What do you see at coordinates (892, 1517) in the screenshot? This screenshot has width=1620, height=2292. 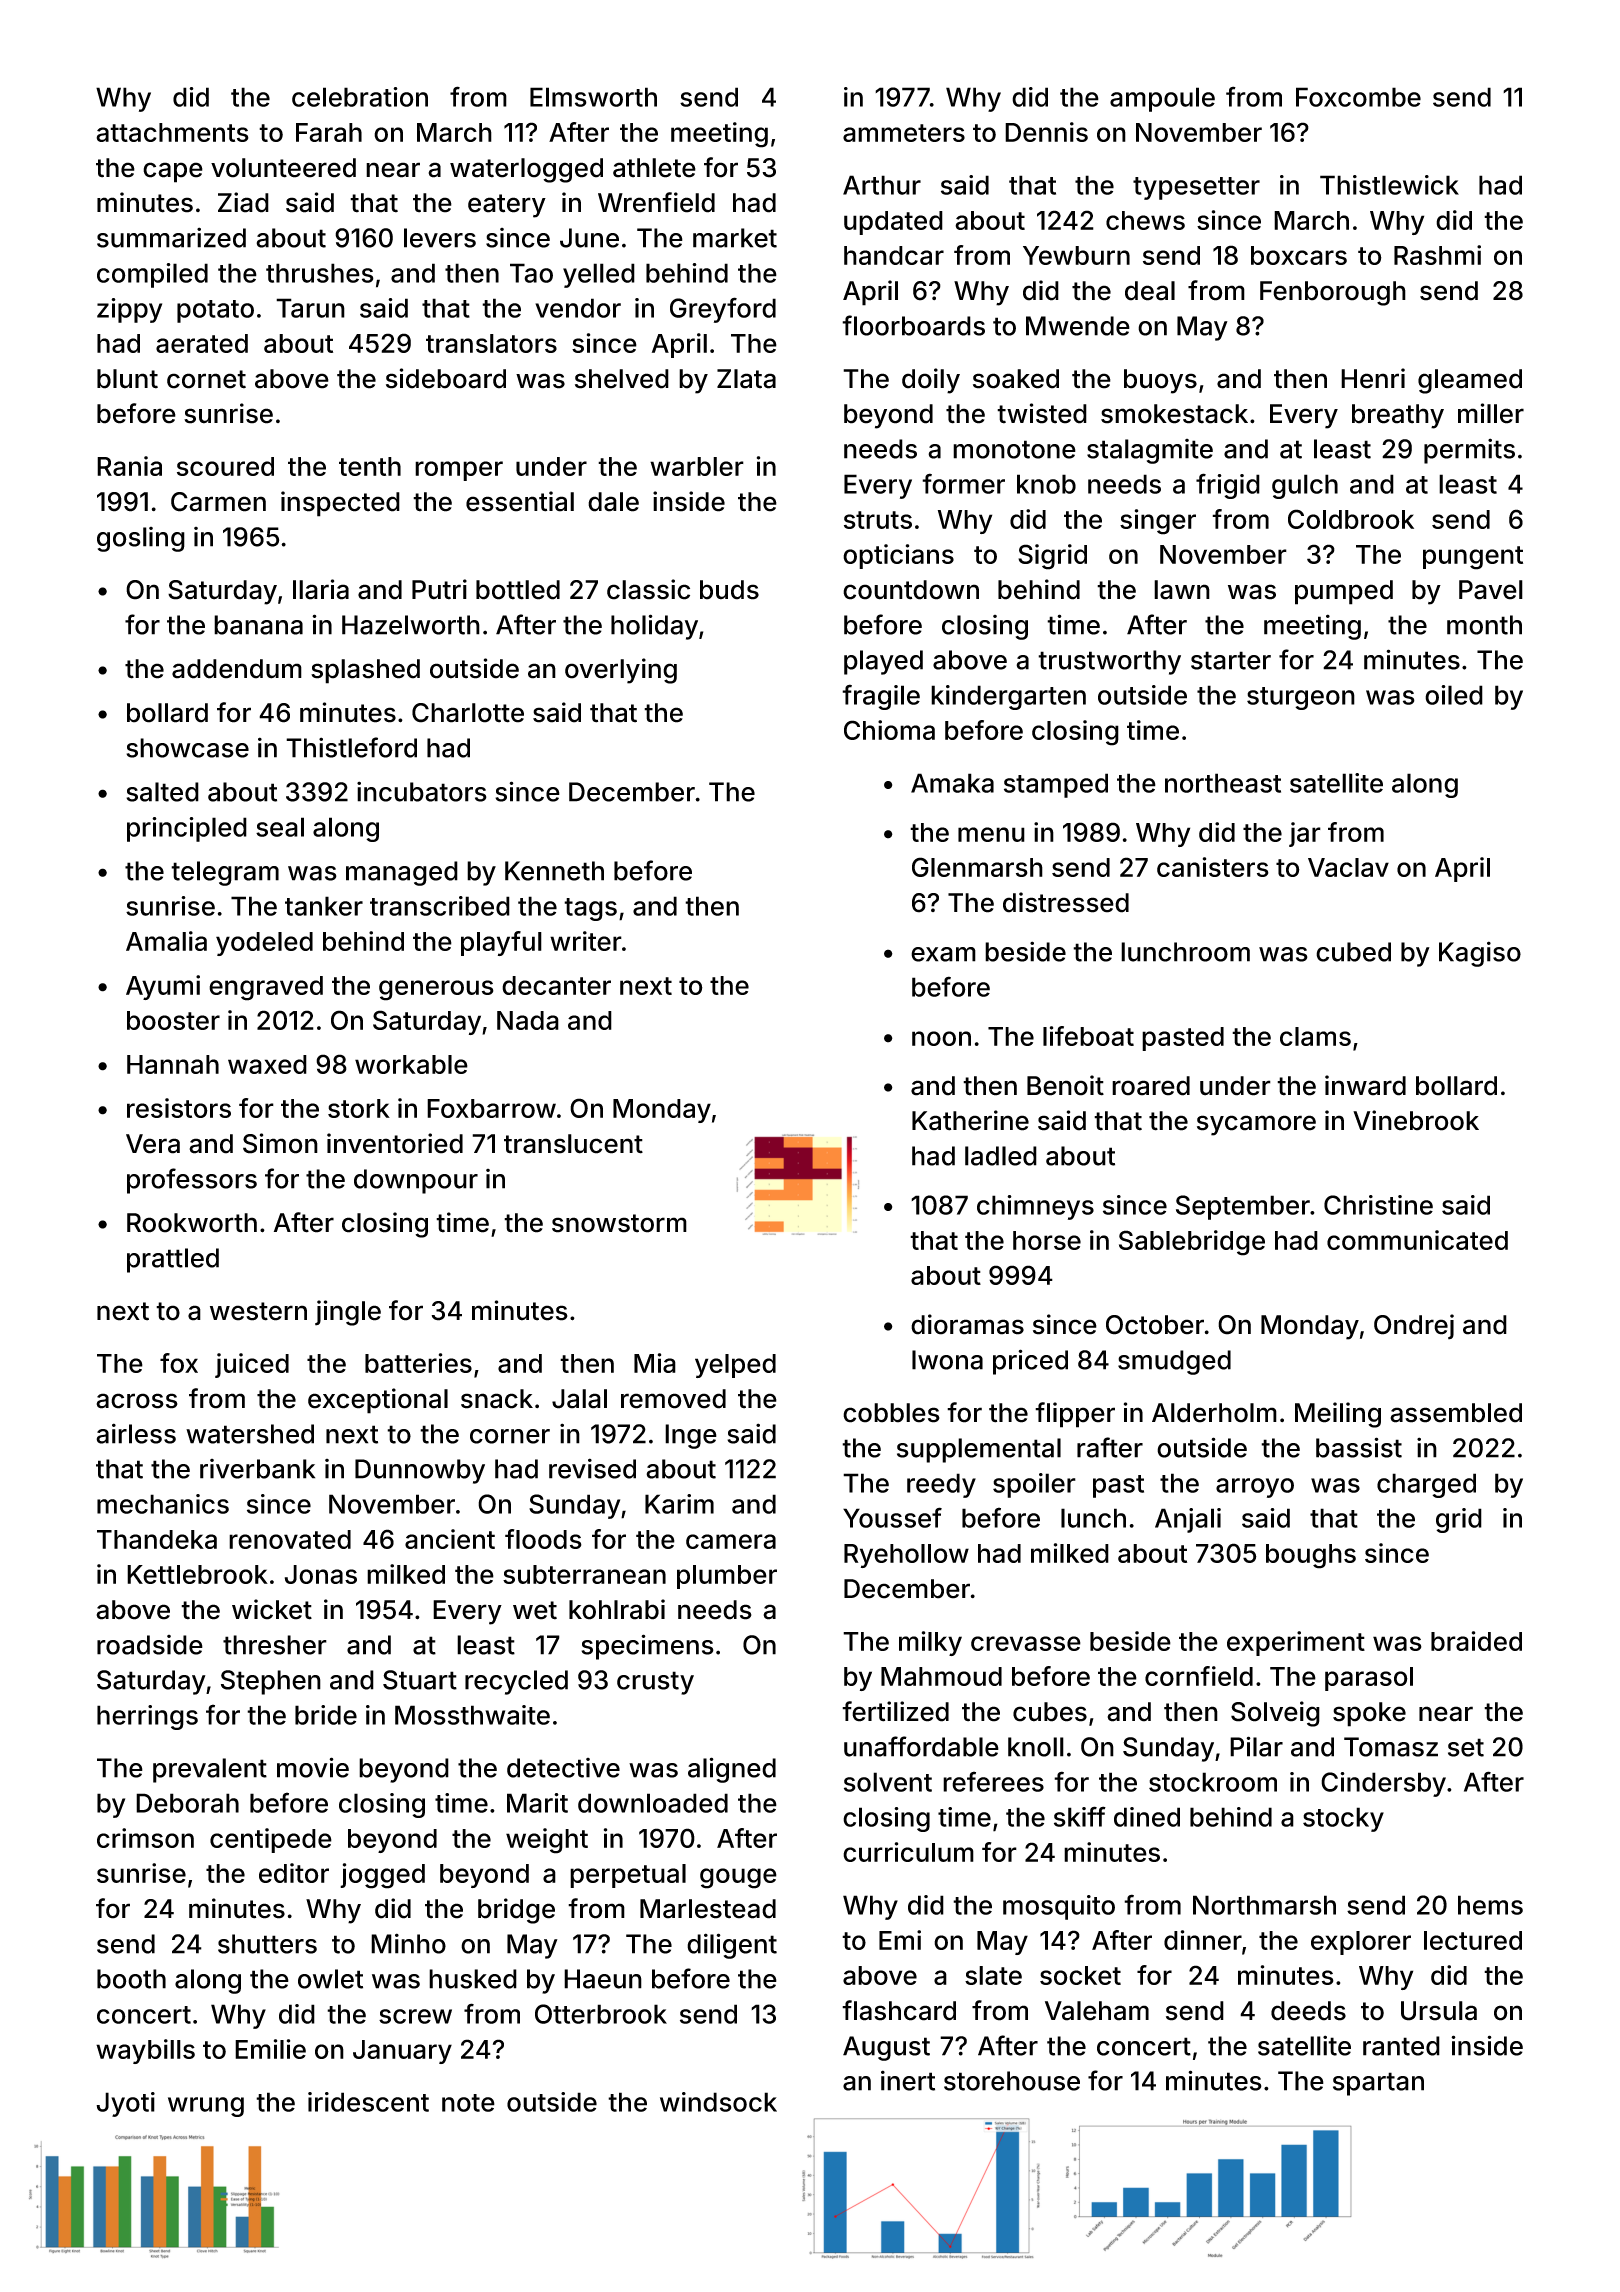 I see `Youssef` at bounding box center [892, 1517].
